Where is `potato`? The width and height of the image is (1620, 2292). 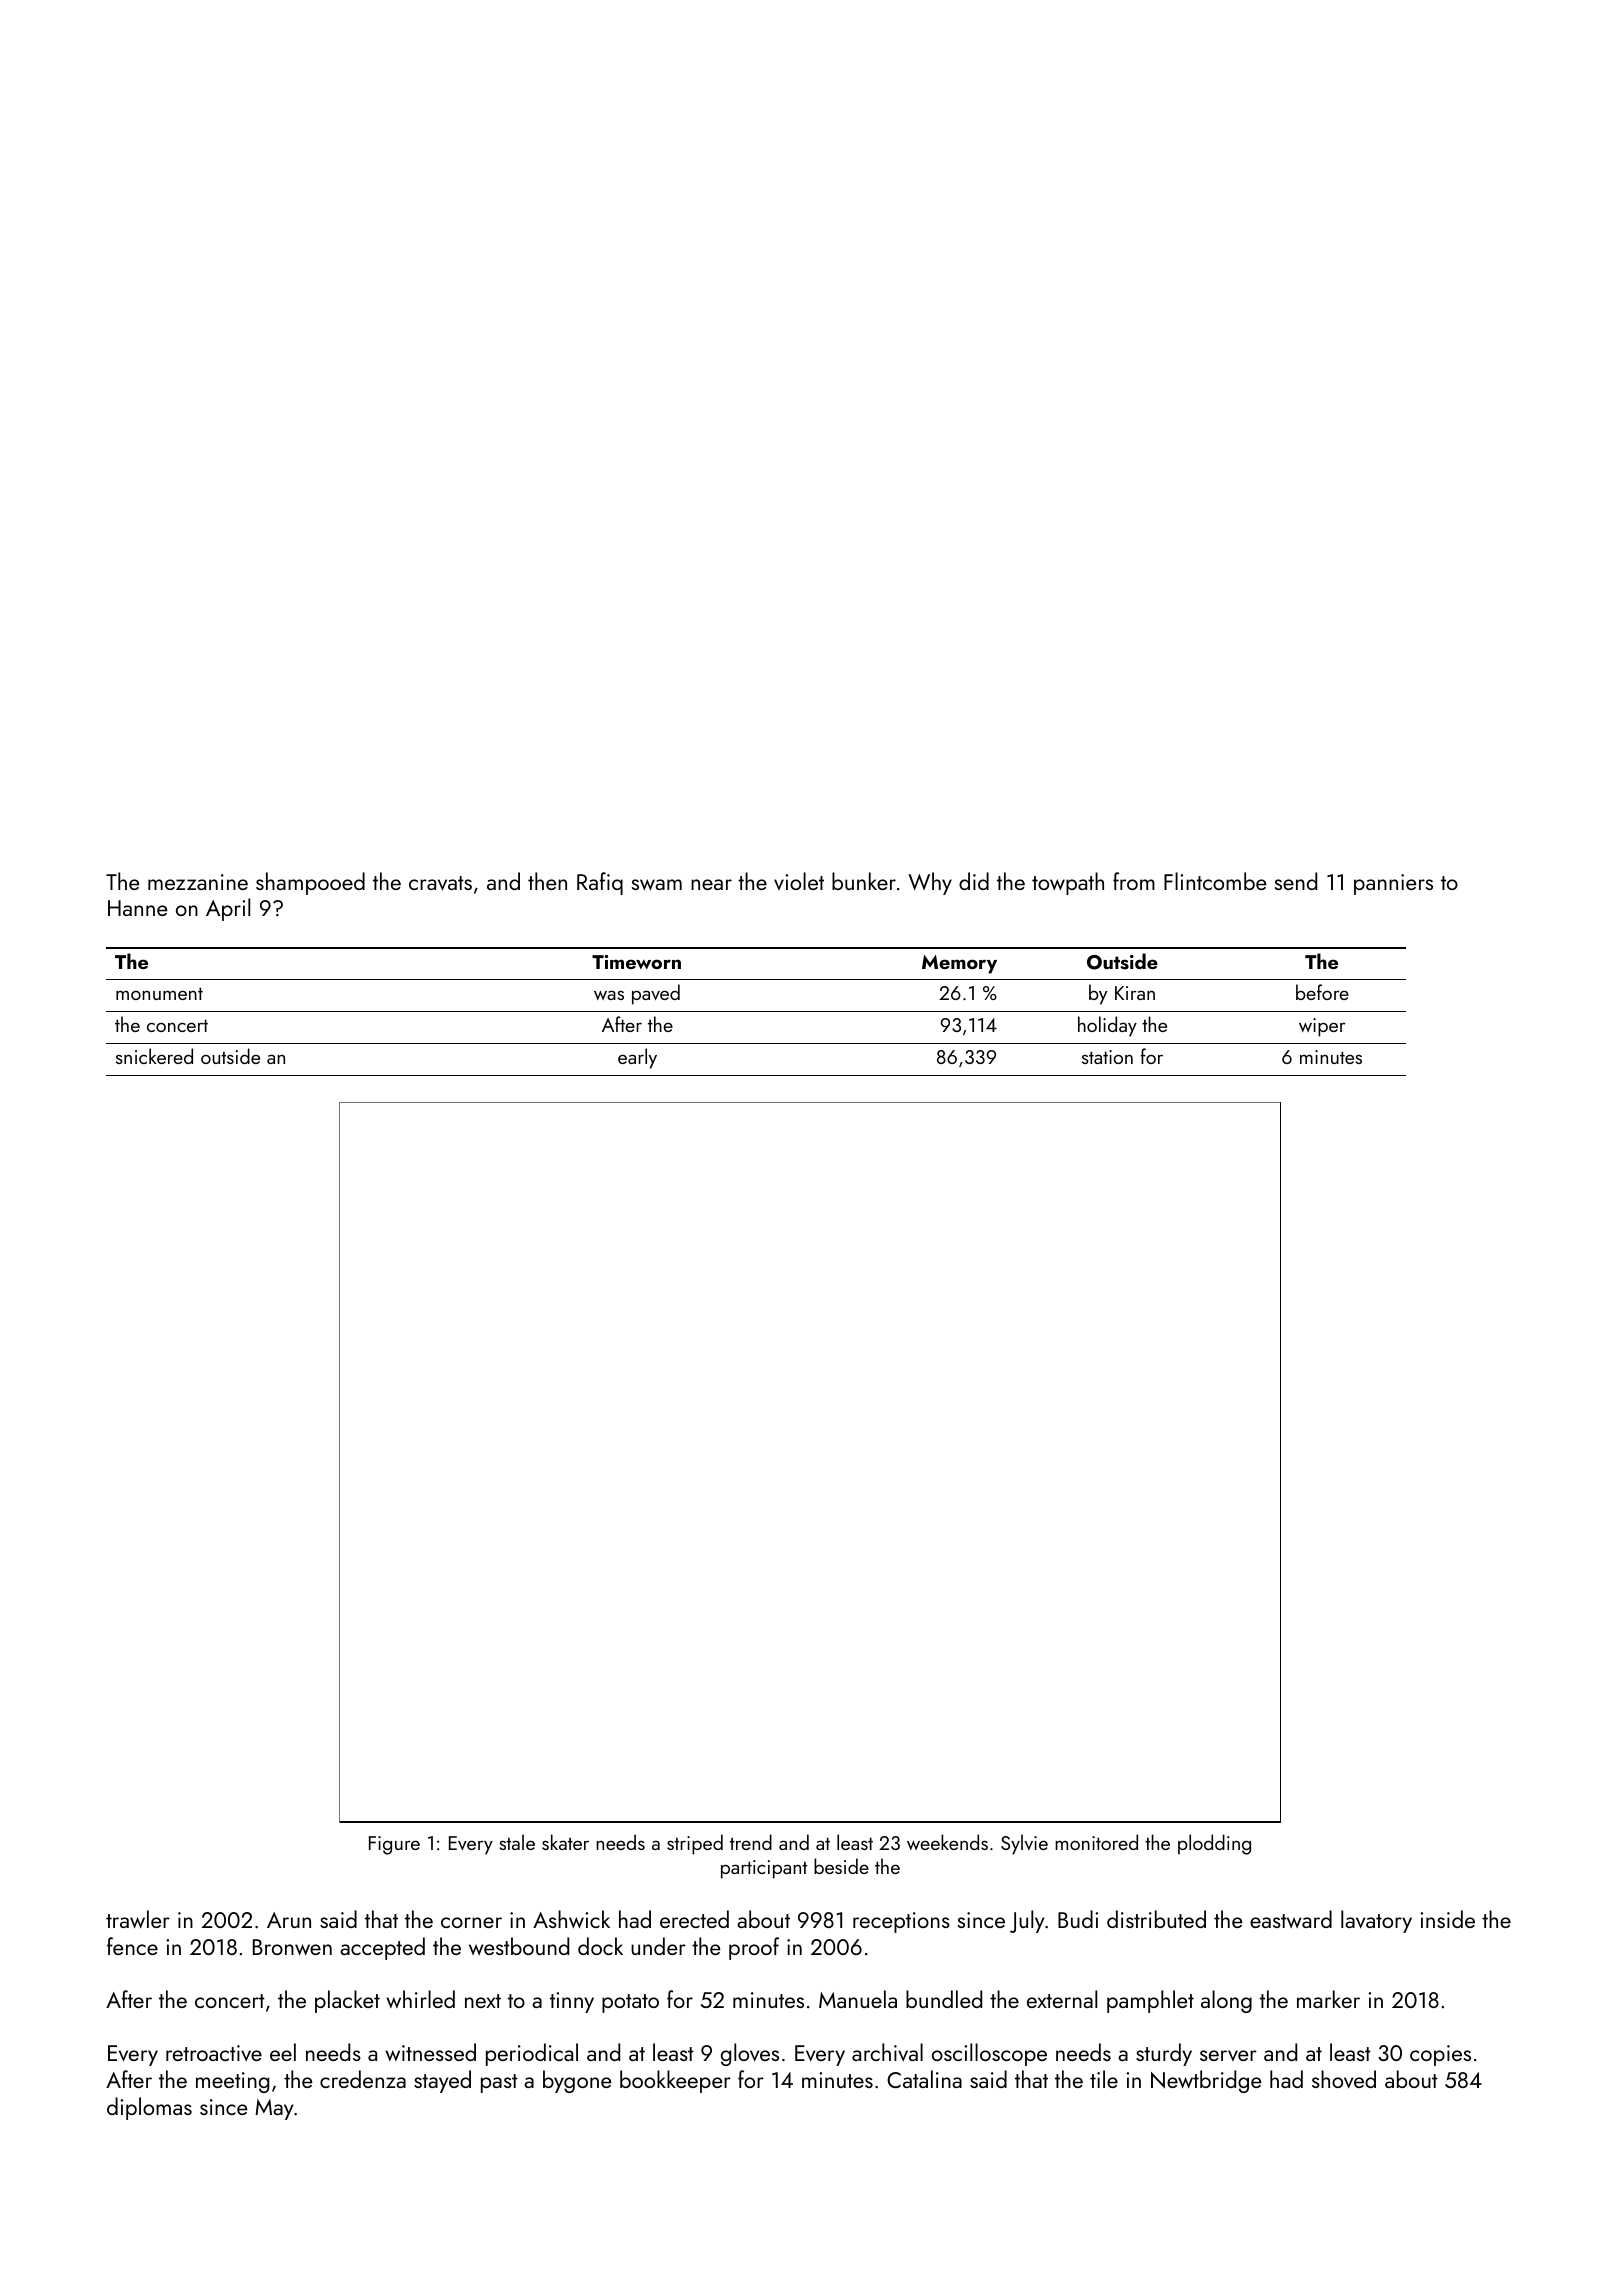
potato is located at coordinates (630, 2003).
